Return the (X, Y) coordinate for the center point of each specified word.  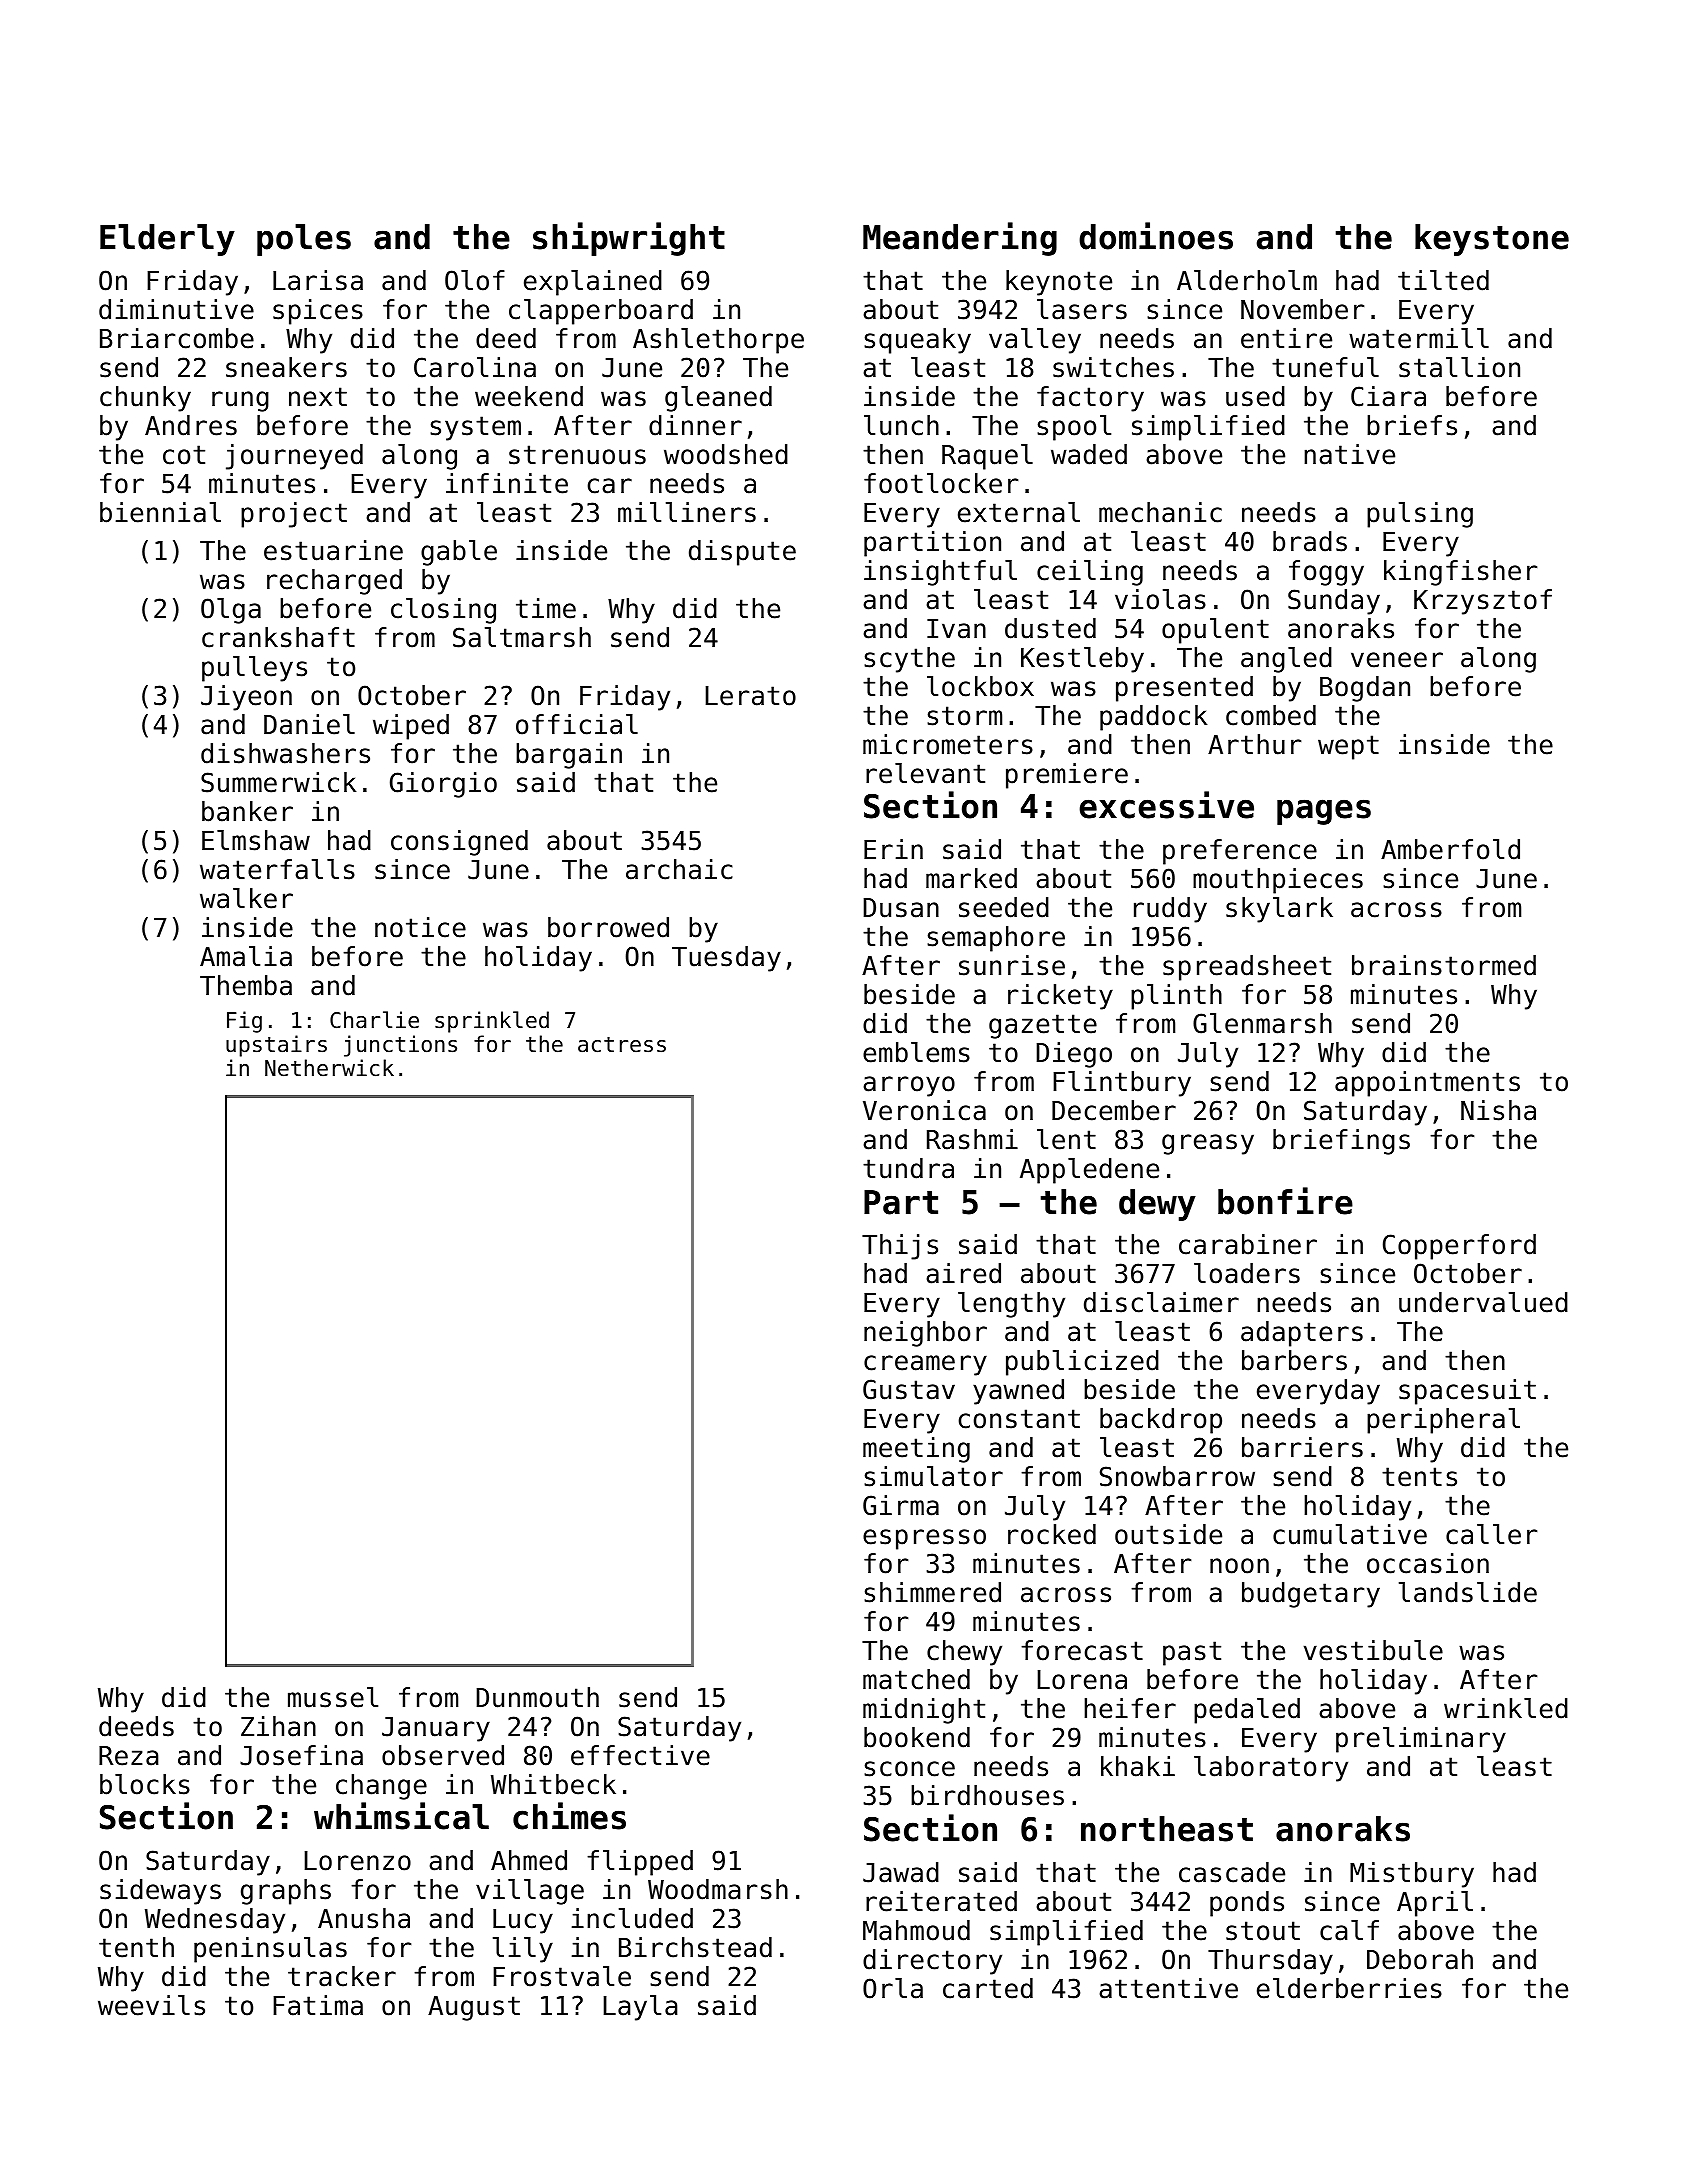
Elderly (167, 240)
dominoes (1156, 236)
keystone (1492, 240)
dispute (742, 553)
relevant (925, 773)
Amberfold (1450, 849)
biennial (160, 512)
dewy (1157, 1205)
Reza (129, 1756)
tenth (136, 1947)
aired (963, 1273)
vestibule (1373, 1650)
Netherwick (329, 1068)
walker (246, 898)
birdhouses (987, 1795)
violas (1160, 599)
